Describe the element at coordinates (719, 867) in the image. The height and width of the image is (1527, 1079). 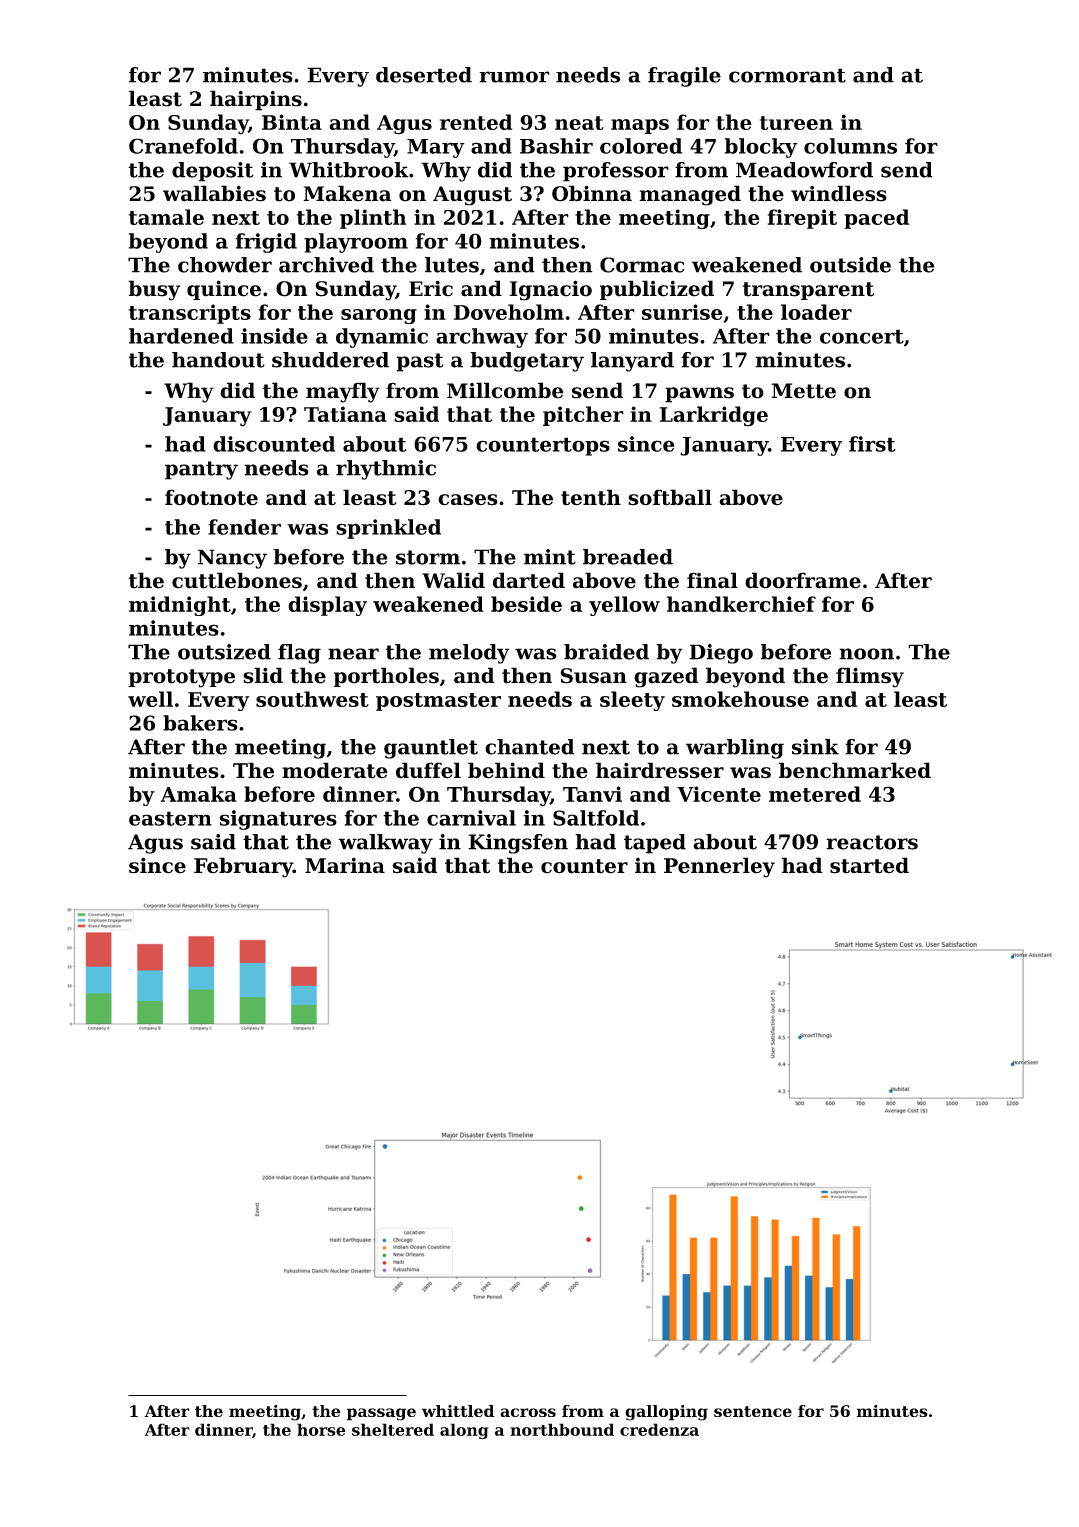
I see `Pennerley` at that location.
